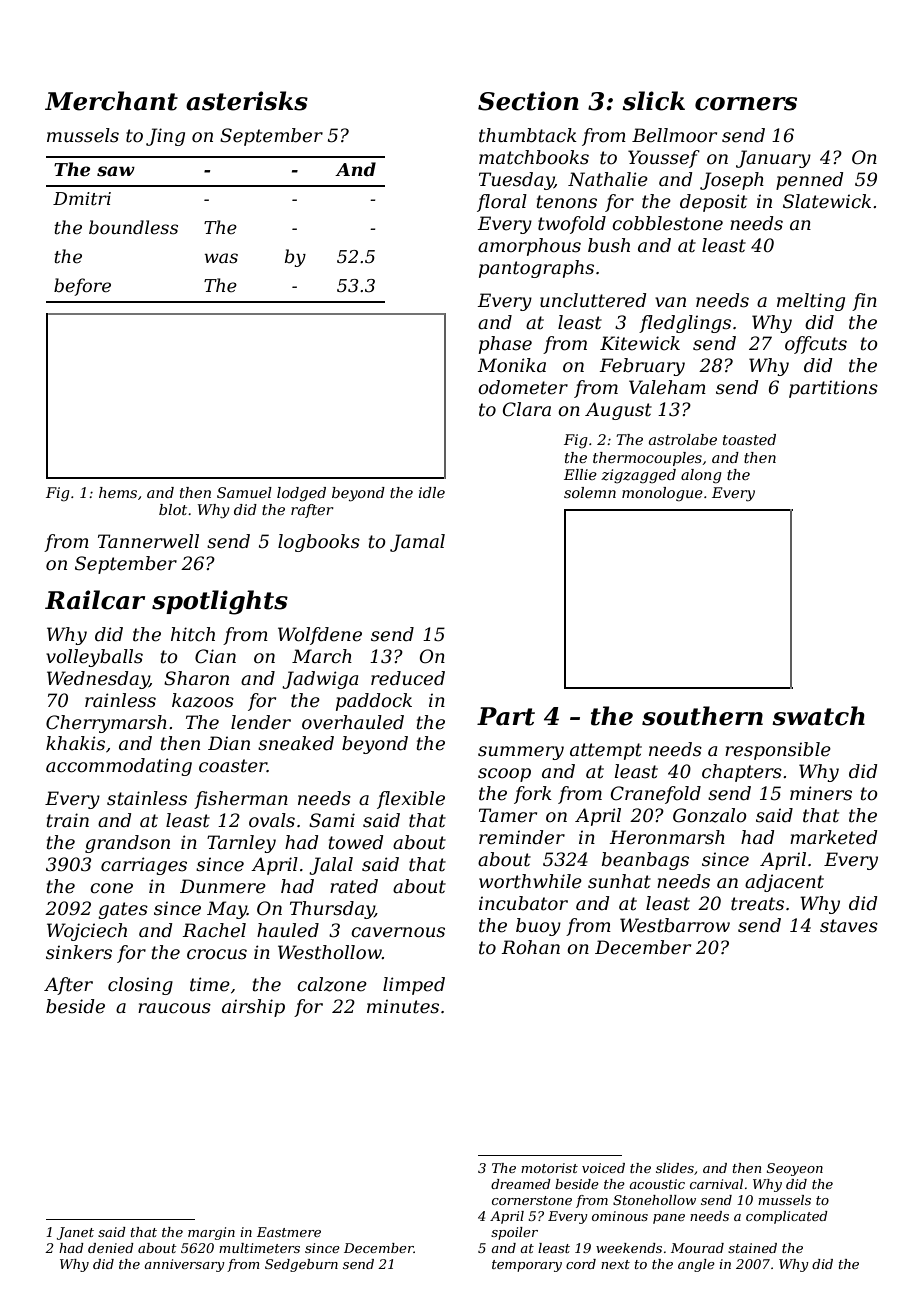 The image size is (924, 1308). I want to click on Railcar, so click(95, 600).
